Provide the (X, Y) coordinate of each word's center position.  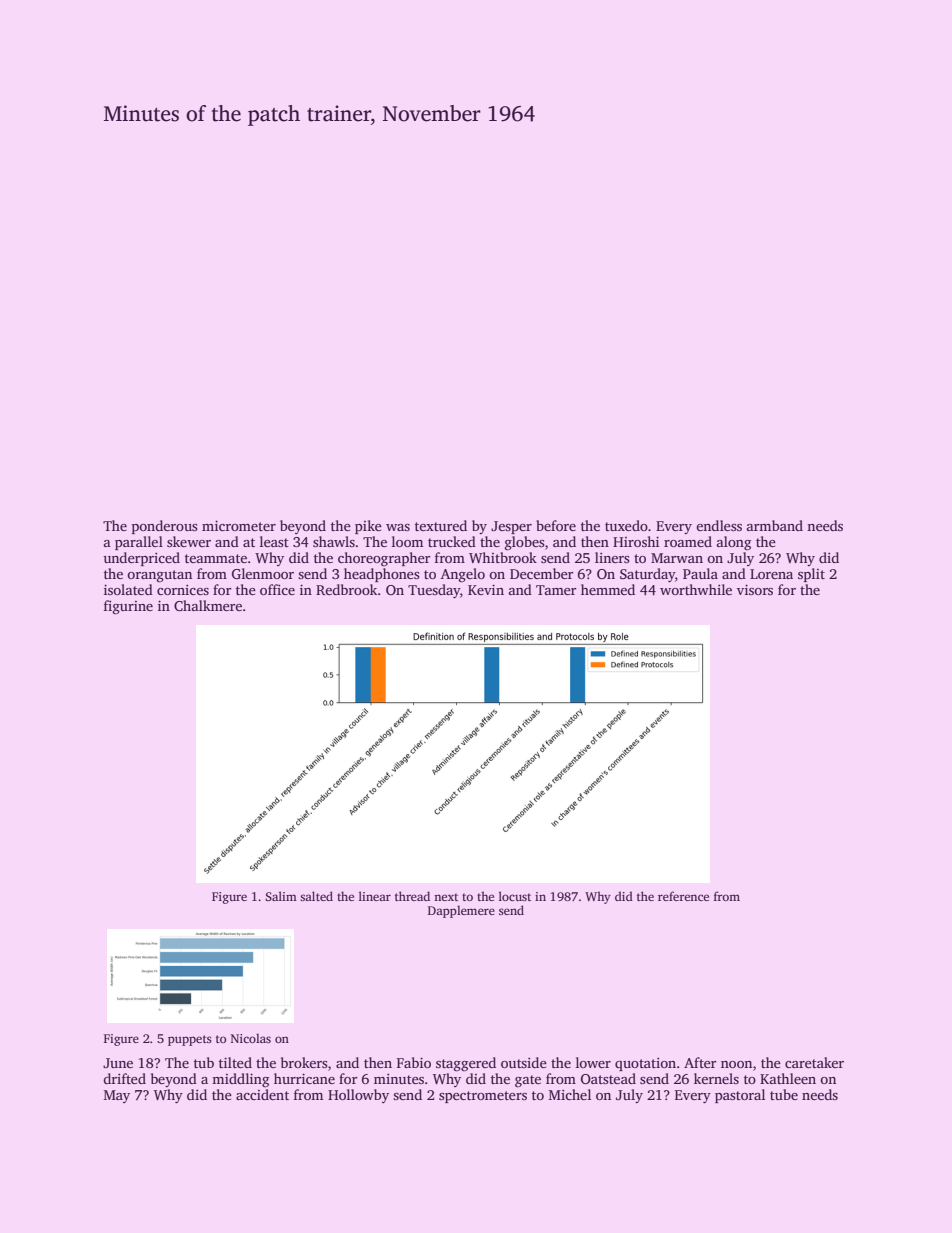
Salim (281, 896)
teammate (216, 558)
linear (375, 896)
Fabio (414, 1062)
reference (683, 896)
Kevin (486, 589)
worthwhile (696, 589)
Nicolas (251, 1038)
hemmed (608, 589)
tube (784, 1094)
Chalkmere (208, 605)
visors (755, 589)
